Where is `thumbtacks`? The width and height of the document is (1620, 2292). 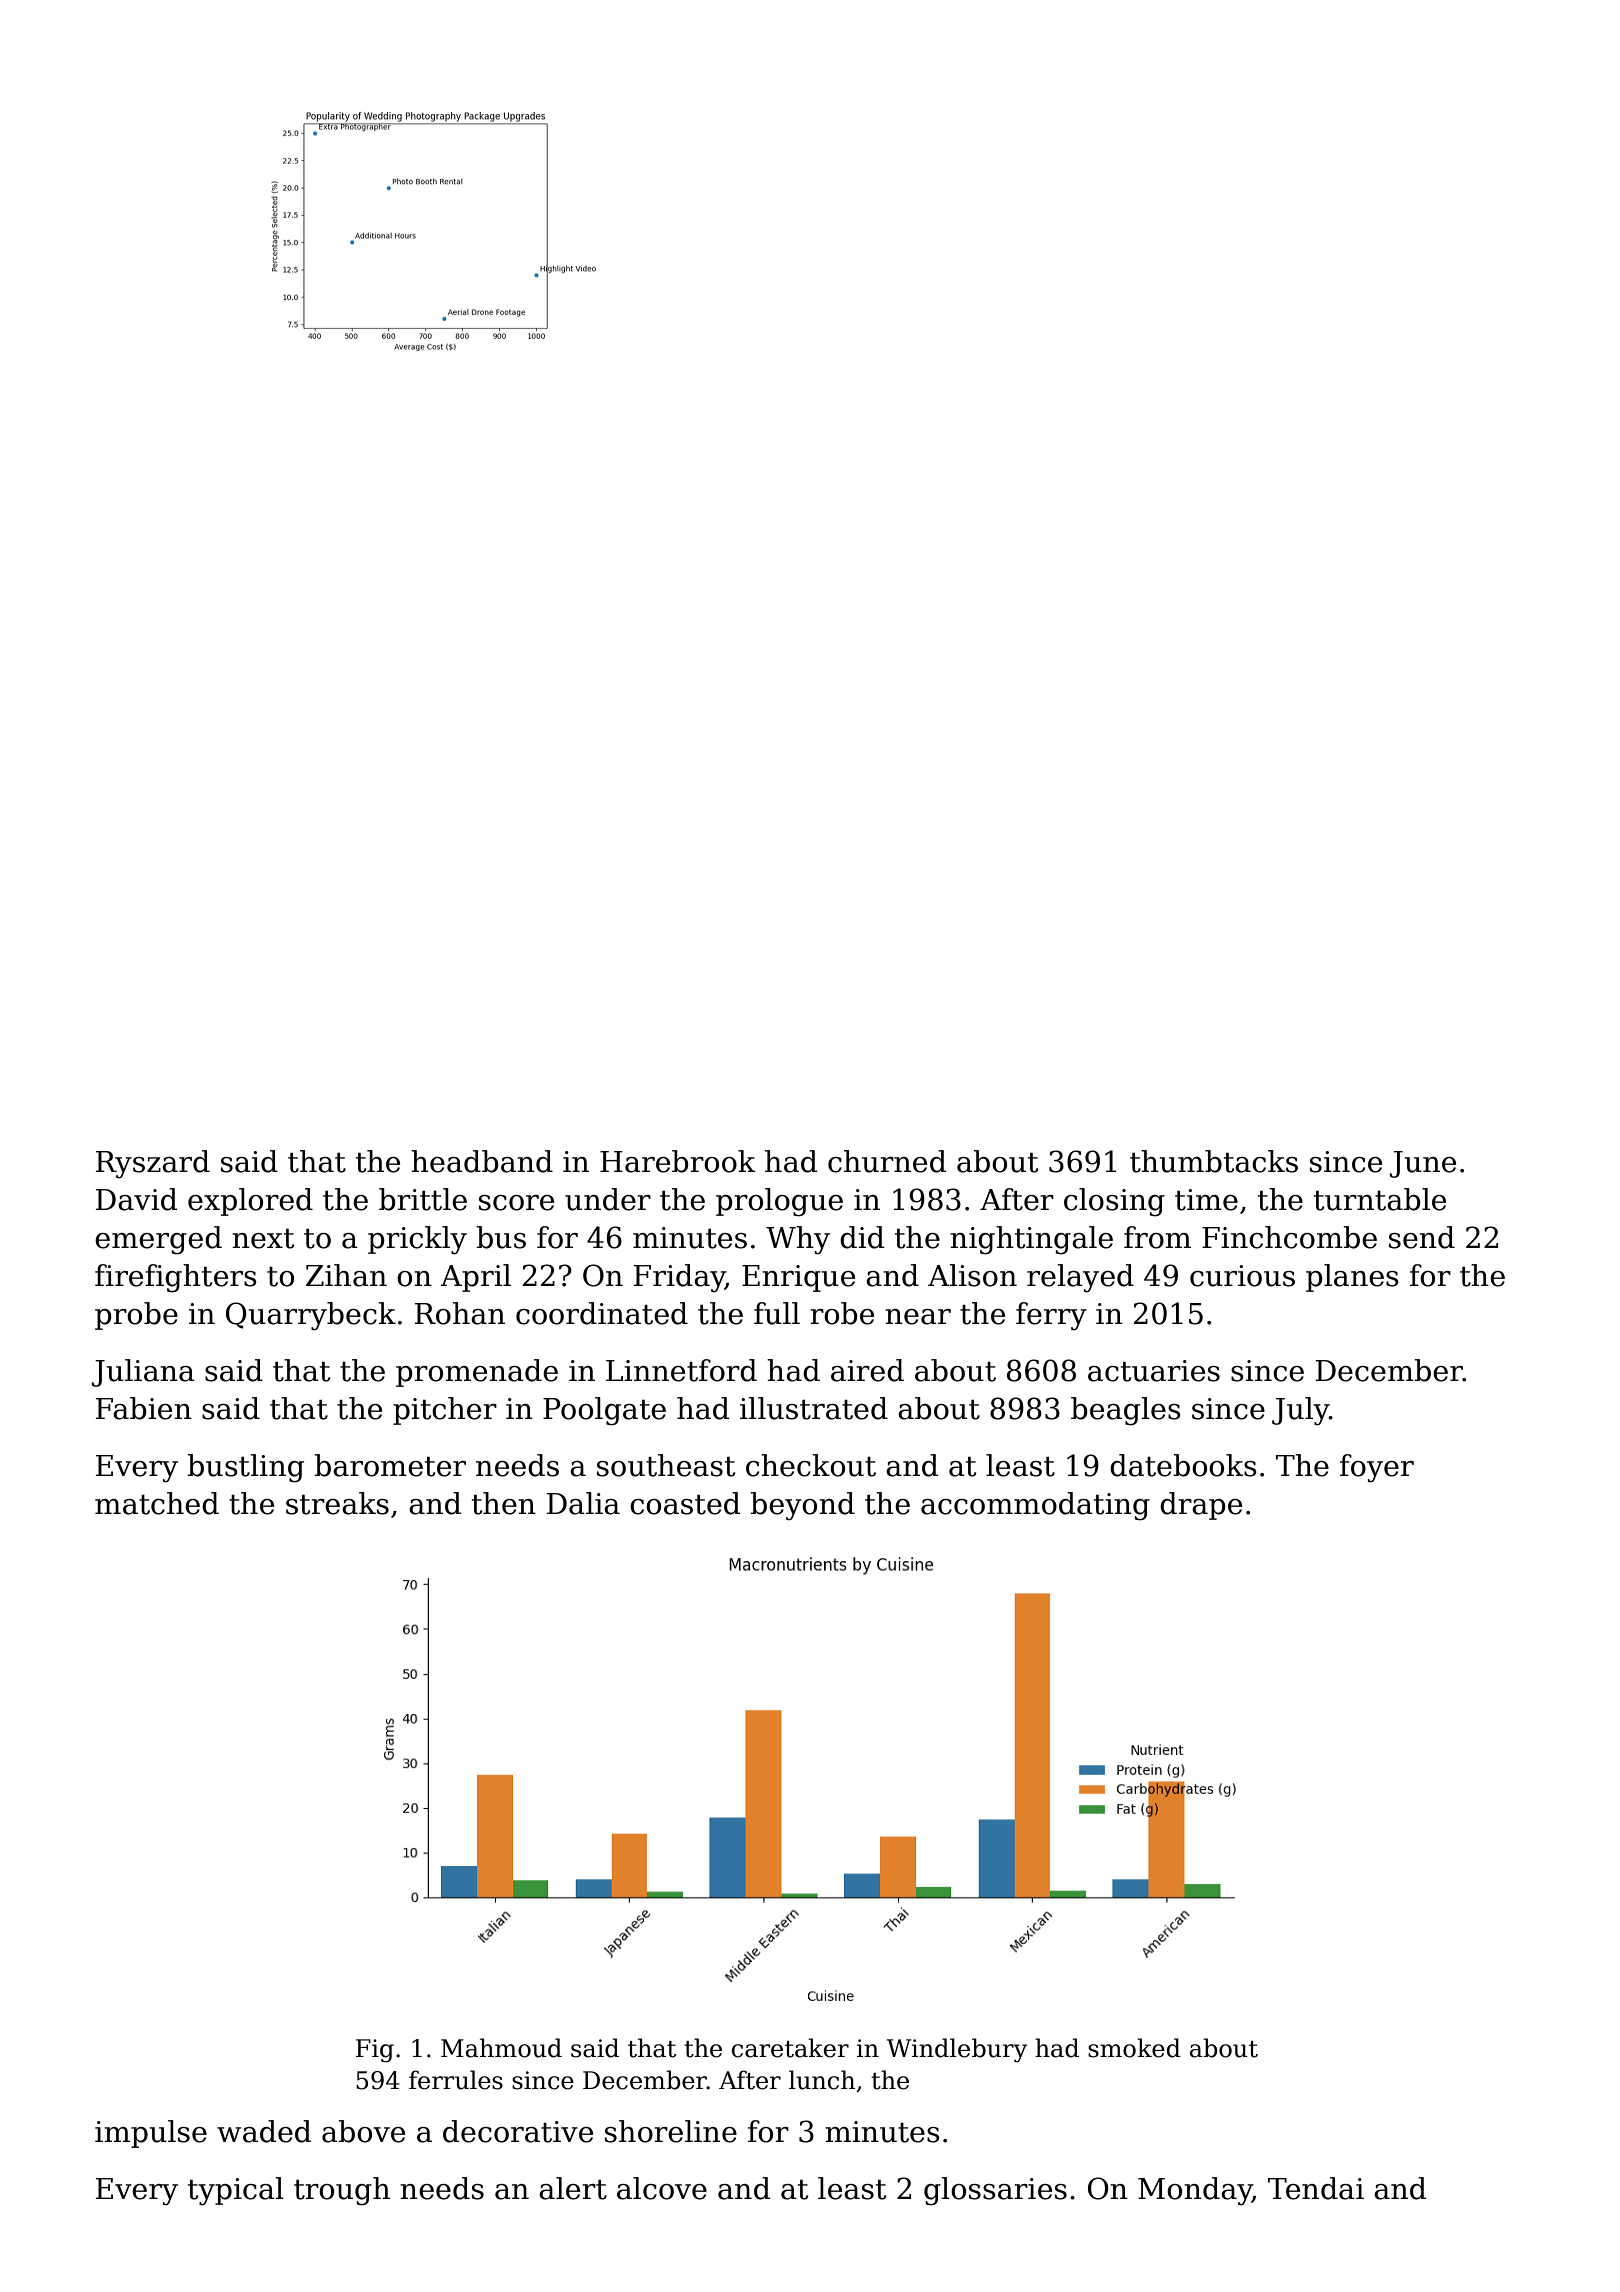
thumbtacks is located at coordinates (1214, 1161).
